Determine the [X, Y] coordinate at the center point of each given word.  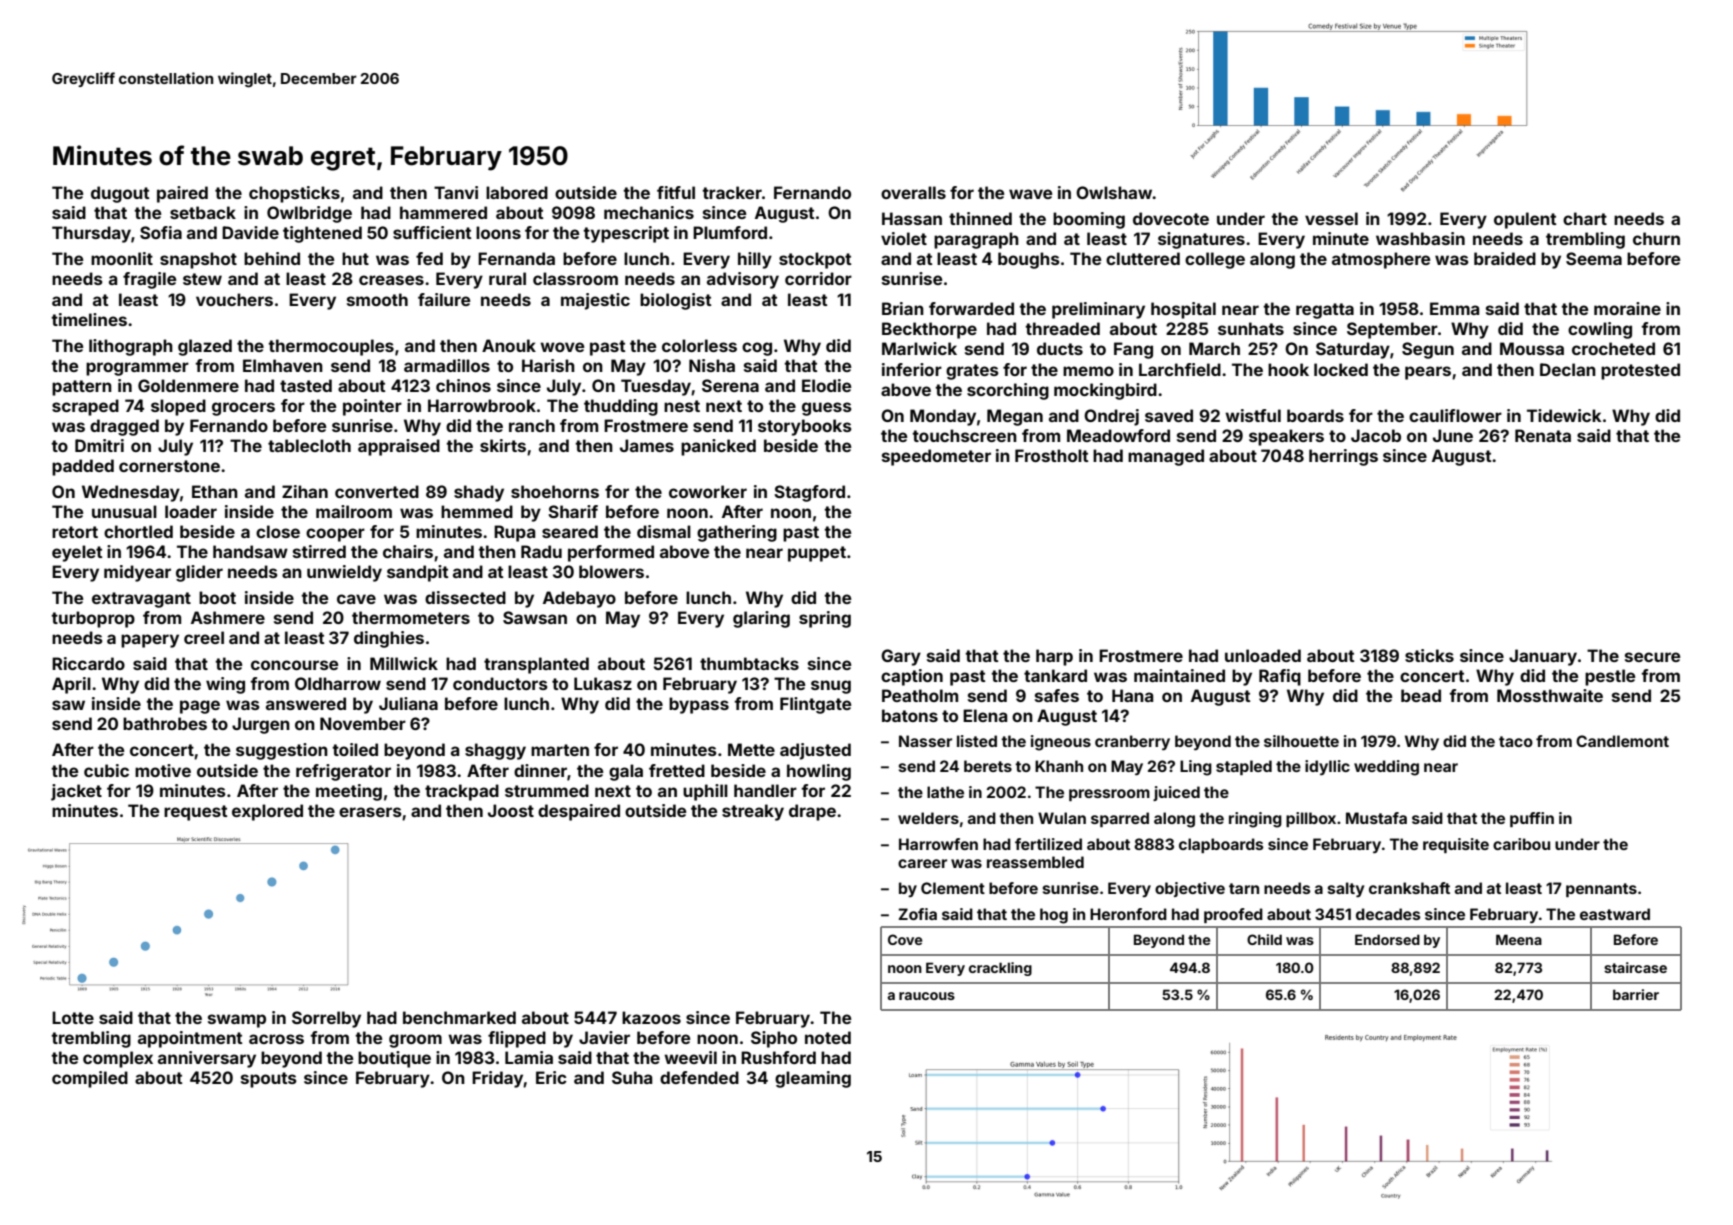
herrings [1343, 457]
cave [356, 599]
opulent [1525, 220]
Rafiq [1280, 677]
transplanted [536, 665]
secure [1652, 657]
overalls [913, 192]
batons [910, 715]
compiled [90, 1079]
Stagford [809, 493]
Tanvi [456, 192]
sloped [178, 407]
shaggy [495, 751]
